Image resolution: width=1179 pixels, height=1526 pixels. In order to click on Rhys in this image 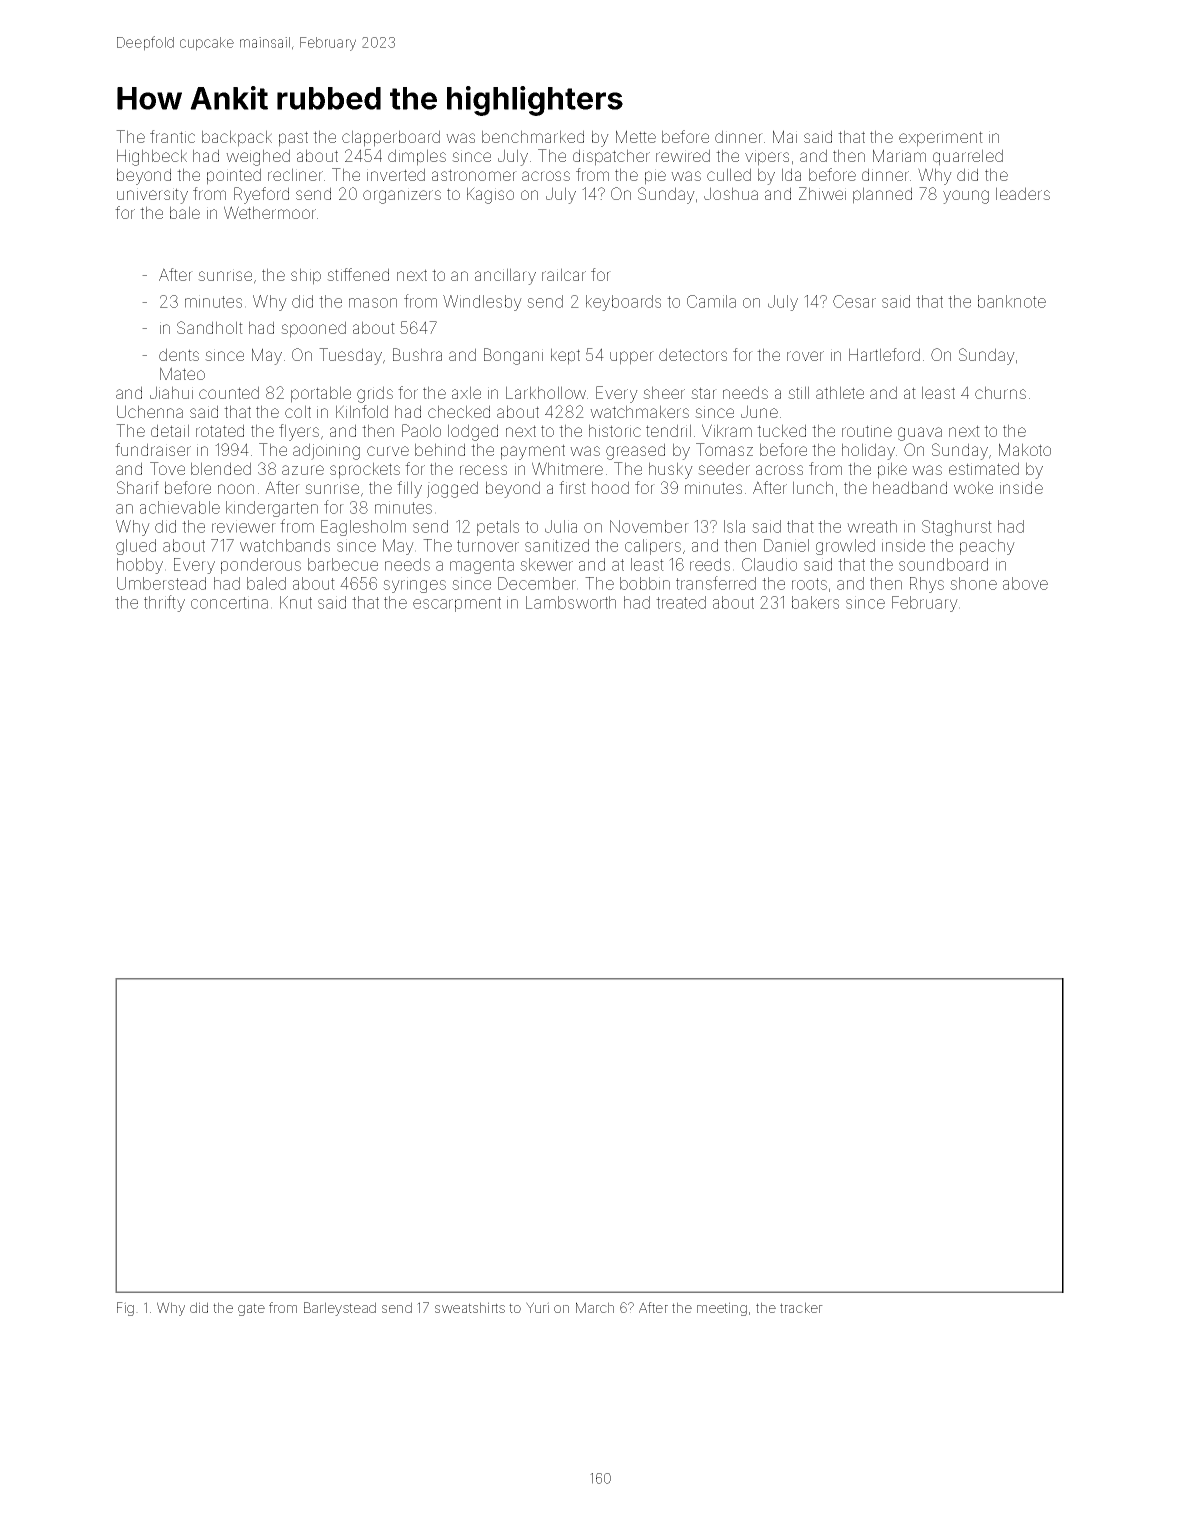, I will do `click(927, 585)`.
